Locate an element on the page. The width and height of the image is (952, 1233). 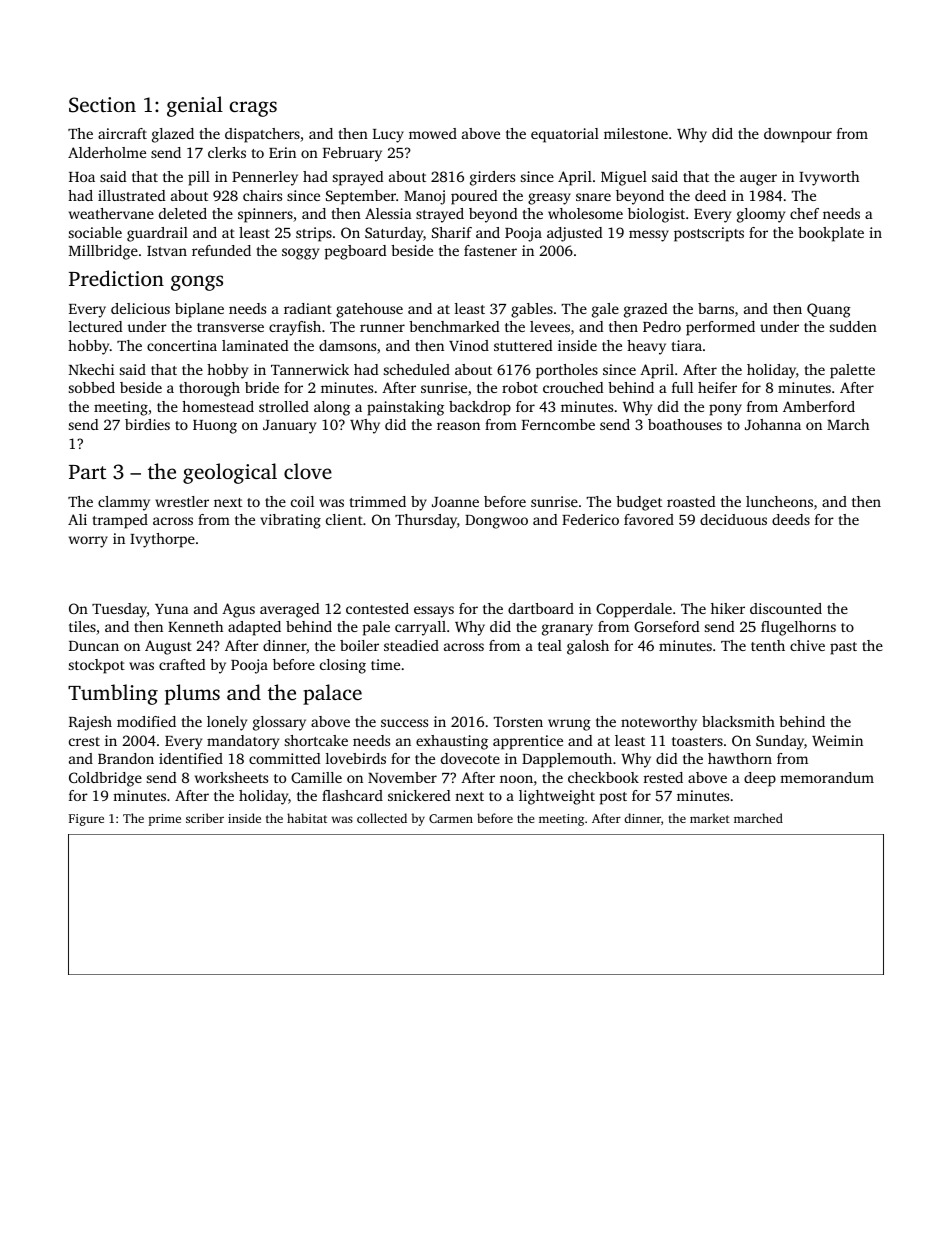
shortcake is located at coordinates (316, 740).
